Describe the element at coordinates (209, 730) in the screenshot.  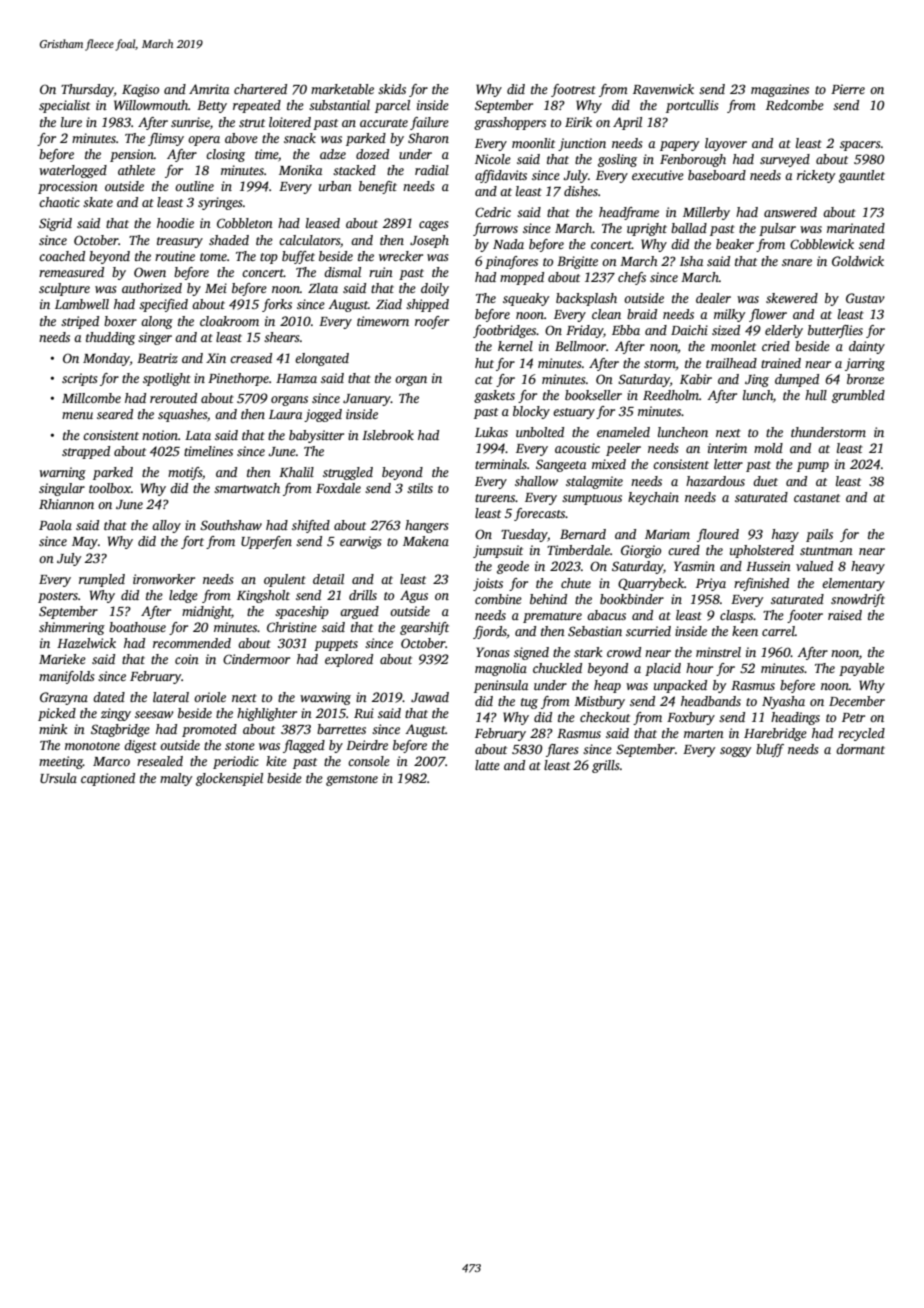
I see `promoted` at that location.
